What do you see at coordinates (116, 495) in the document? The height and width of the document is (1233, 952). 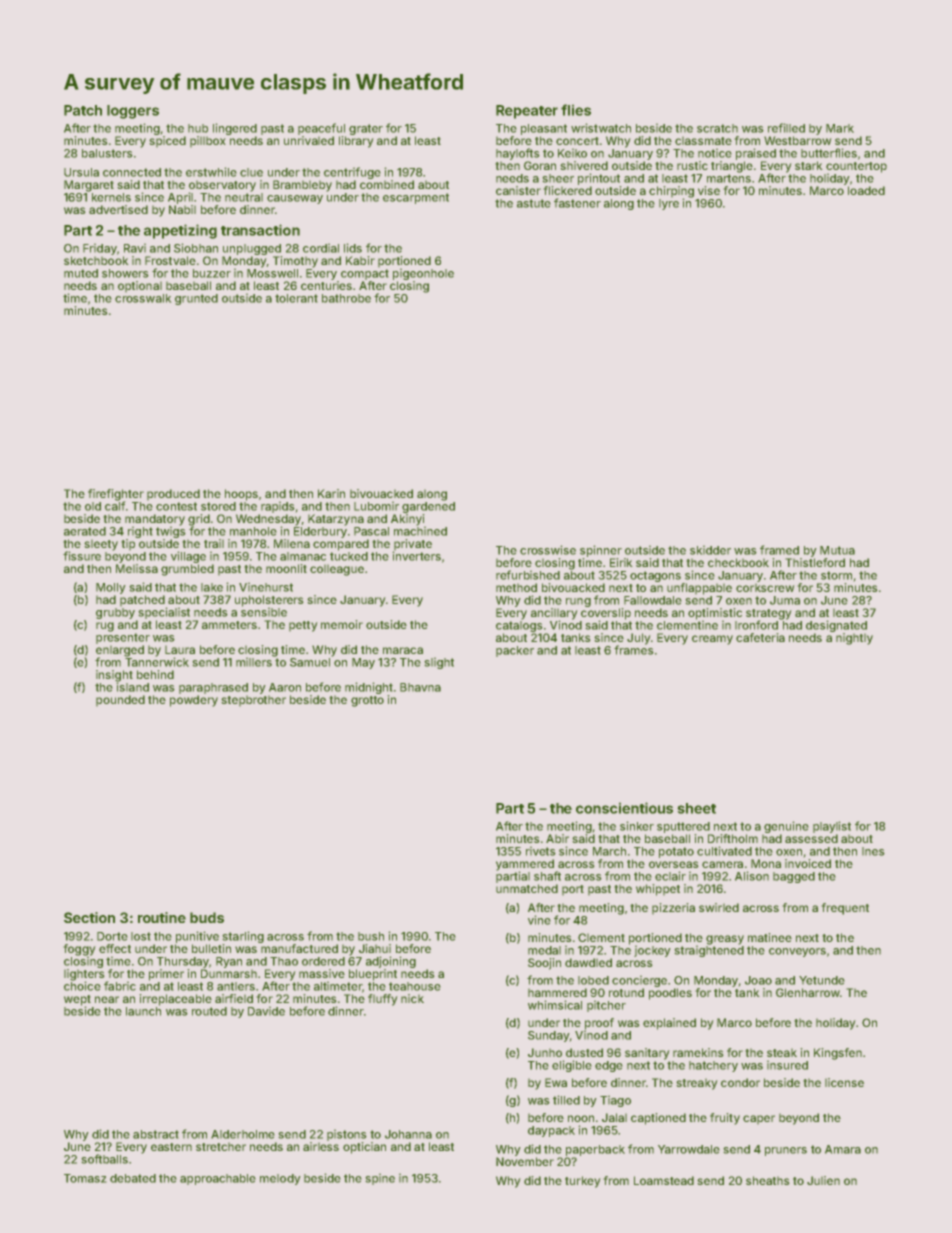 I see `firefighter` at bounding box center [116, 495].
